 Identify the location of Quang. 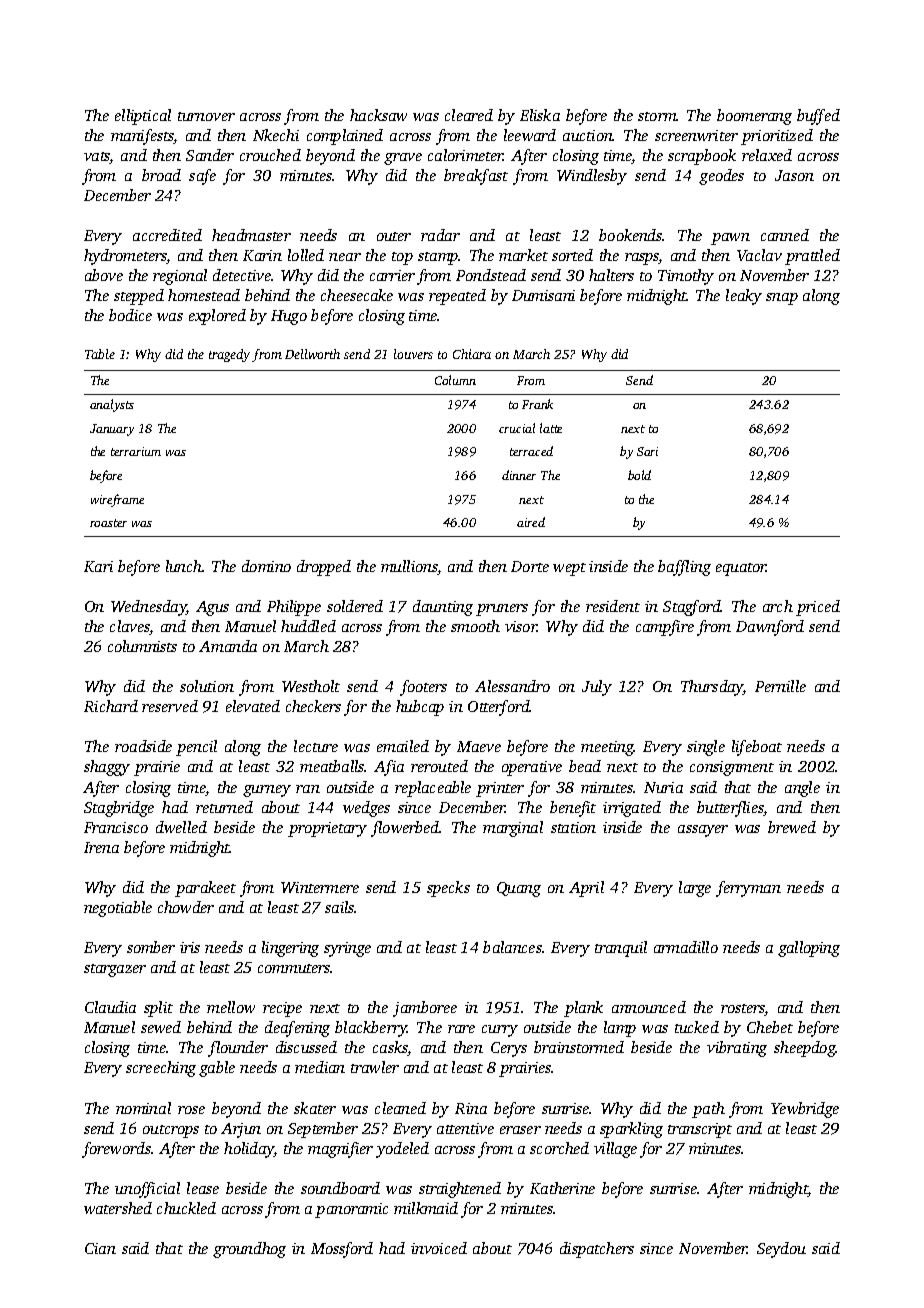
(519, 889).
